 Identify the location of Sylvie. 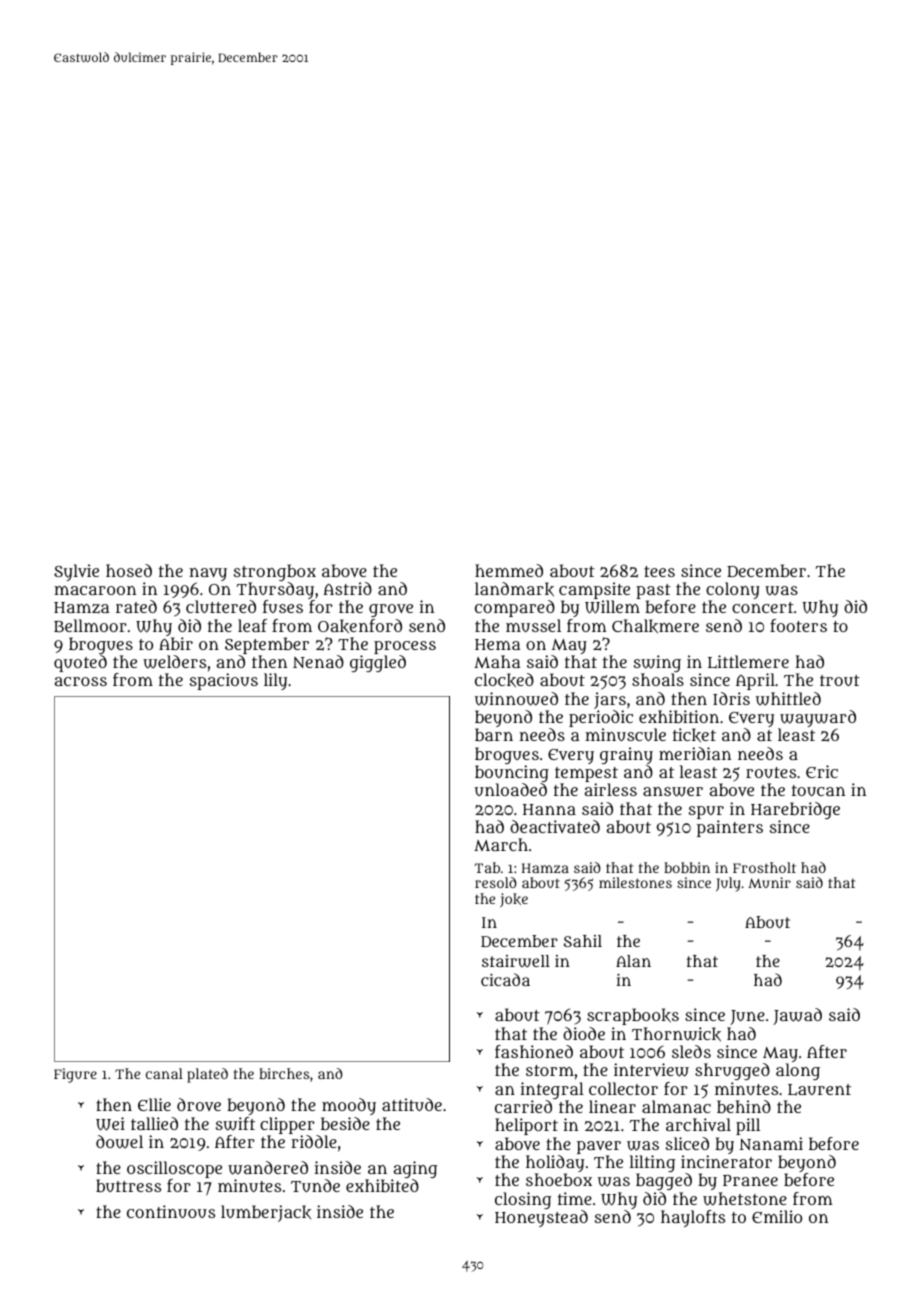
(76, 572).
